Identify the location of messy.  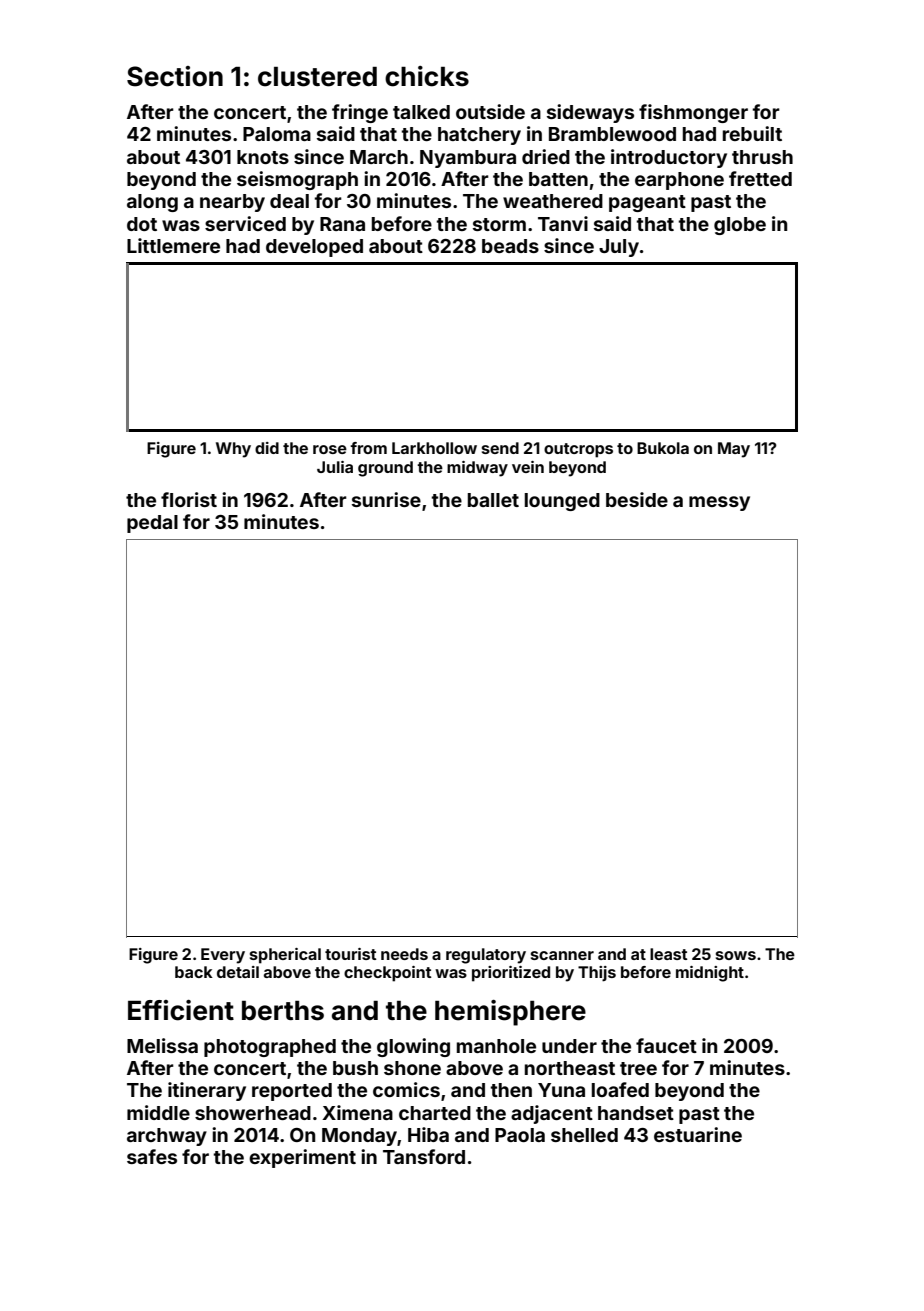
(719, 503).
